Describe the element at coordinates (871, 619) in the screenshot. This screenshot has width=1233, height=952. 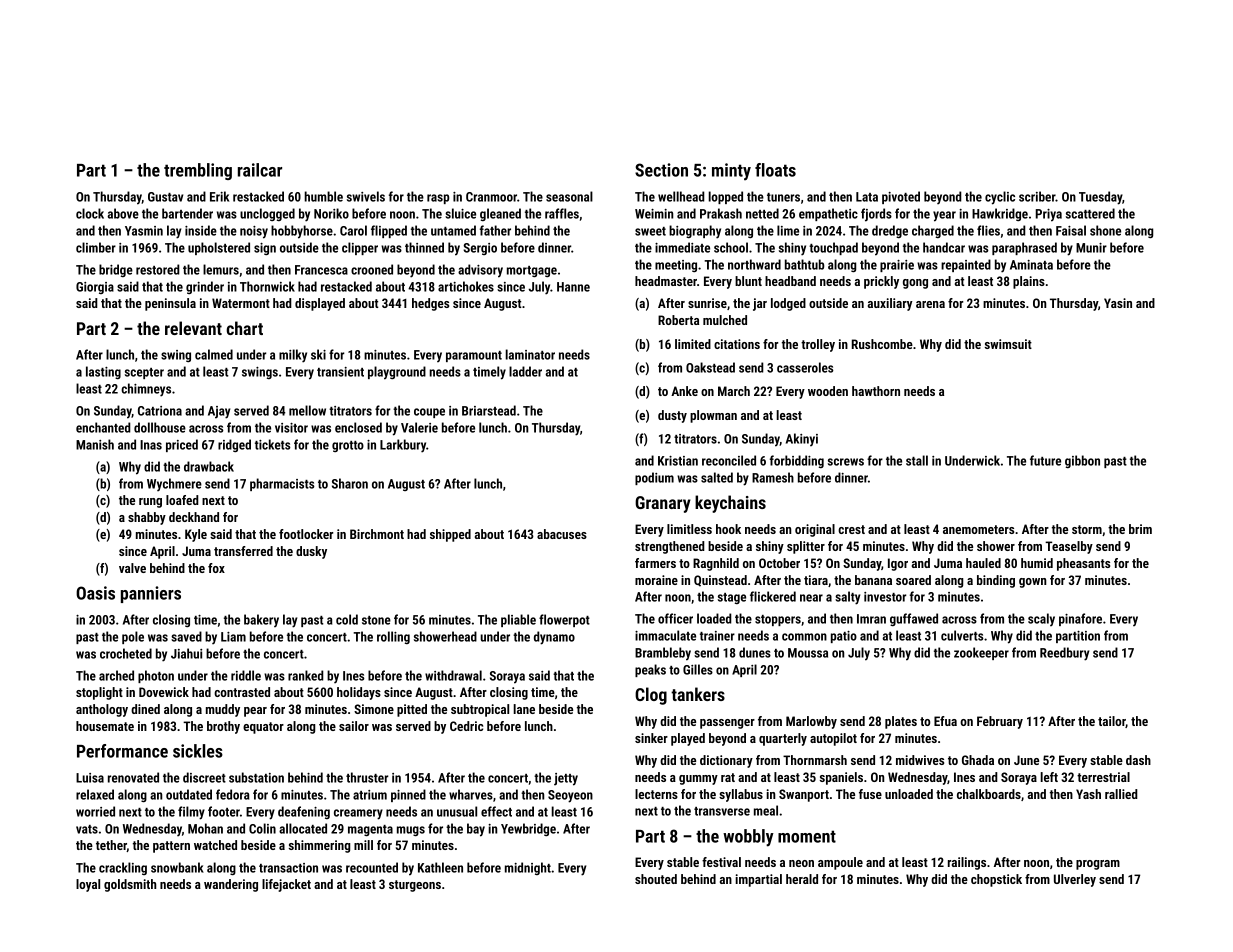
I see `Imran` at that location.
